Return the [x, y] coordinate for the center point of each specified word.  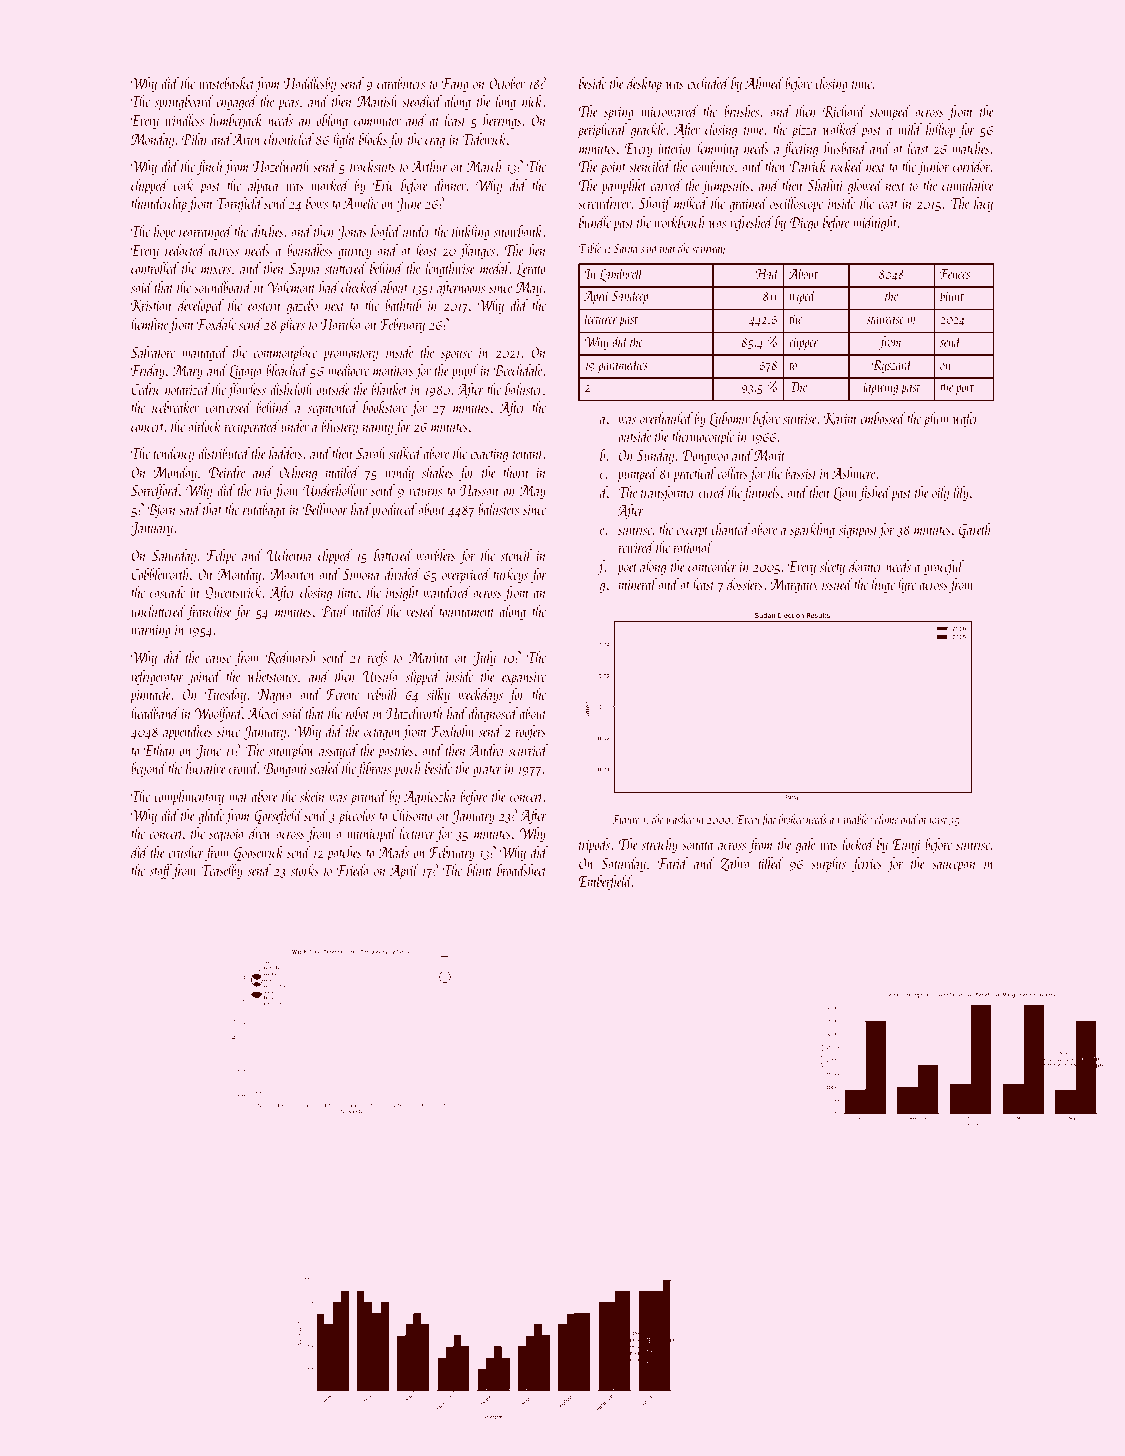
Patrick [808, 166]
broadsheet [521, 870]
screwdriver [604, 203]
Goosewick [258, 853]
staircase [885, 319]
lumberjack [236, 121]
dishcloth [291, 389]
